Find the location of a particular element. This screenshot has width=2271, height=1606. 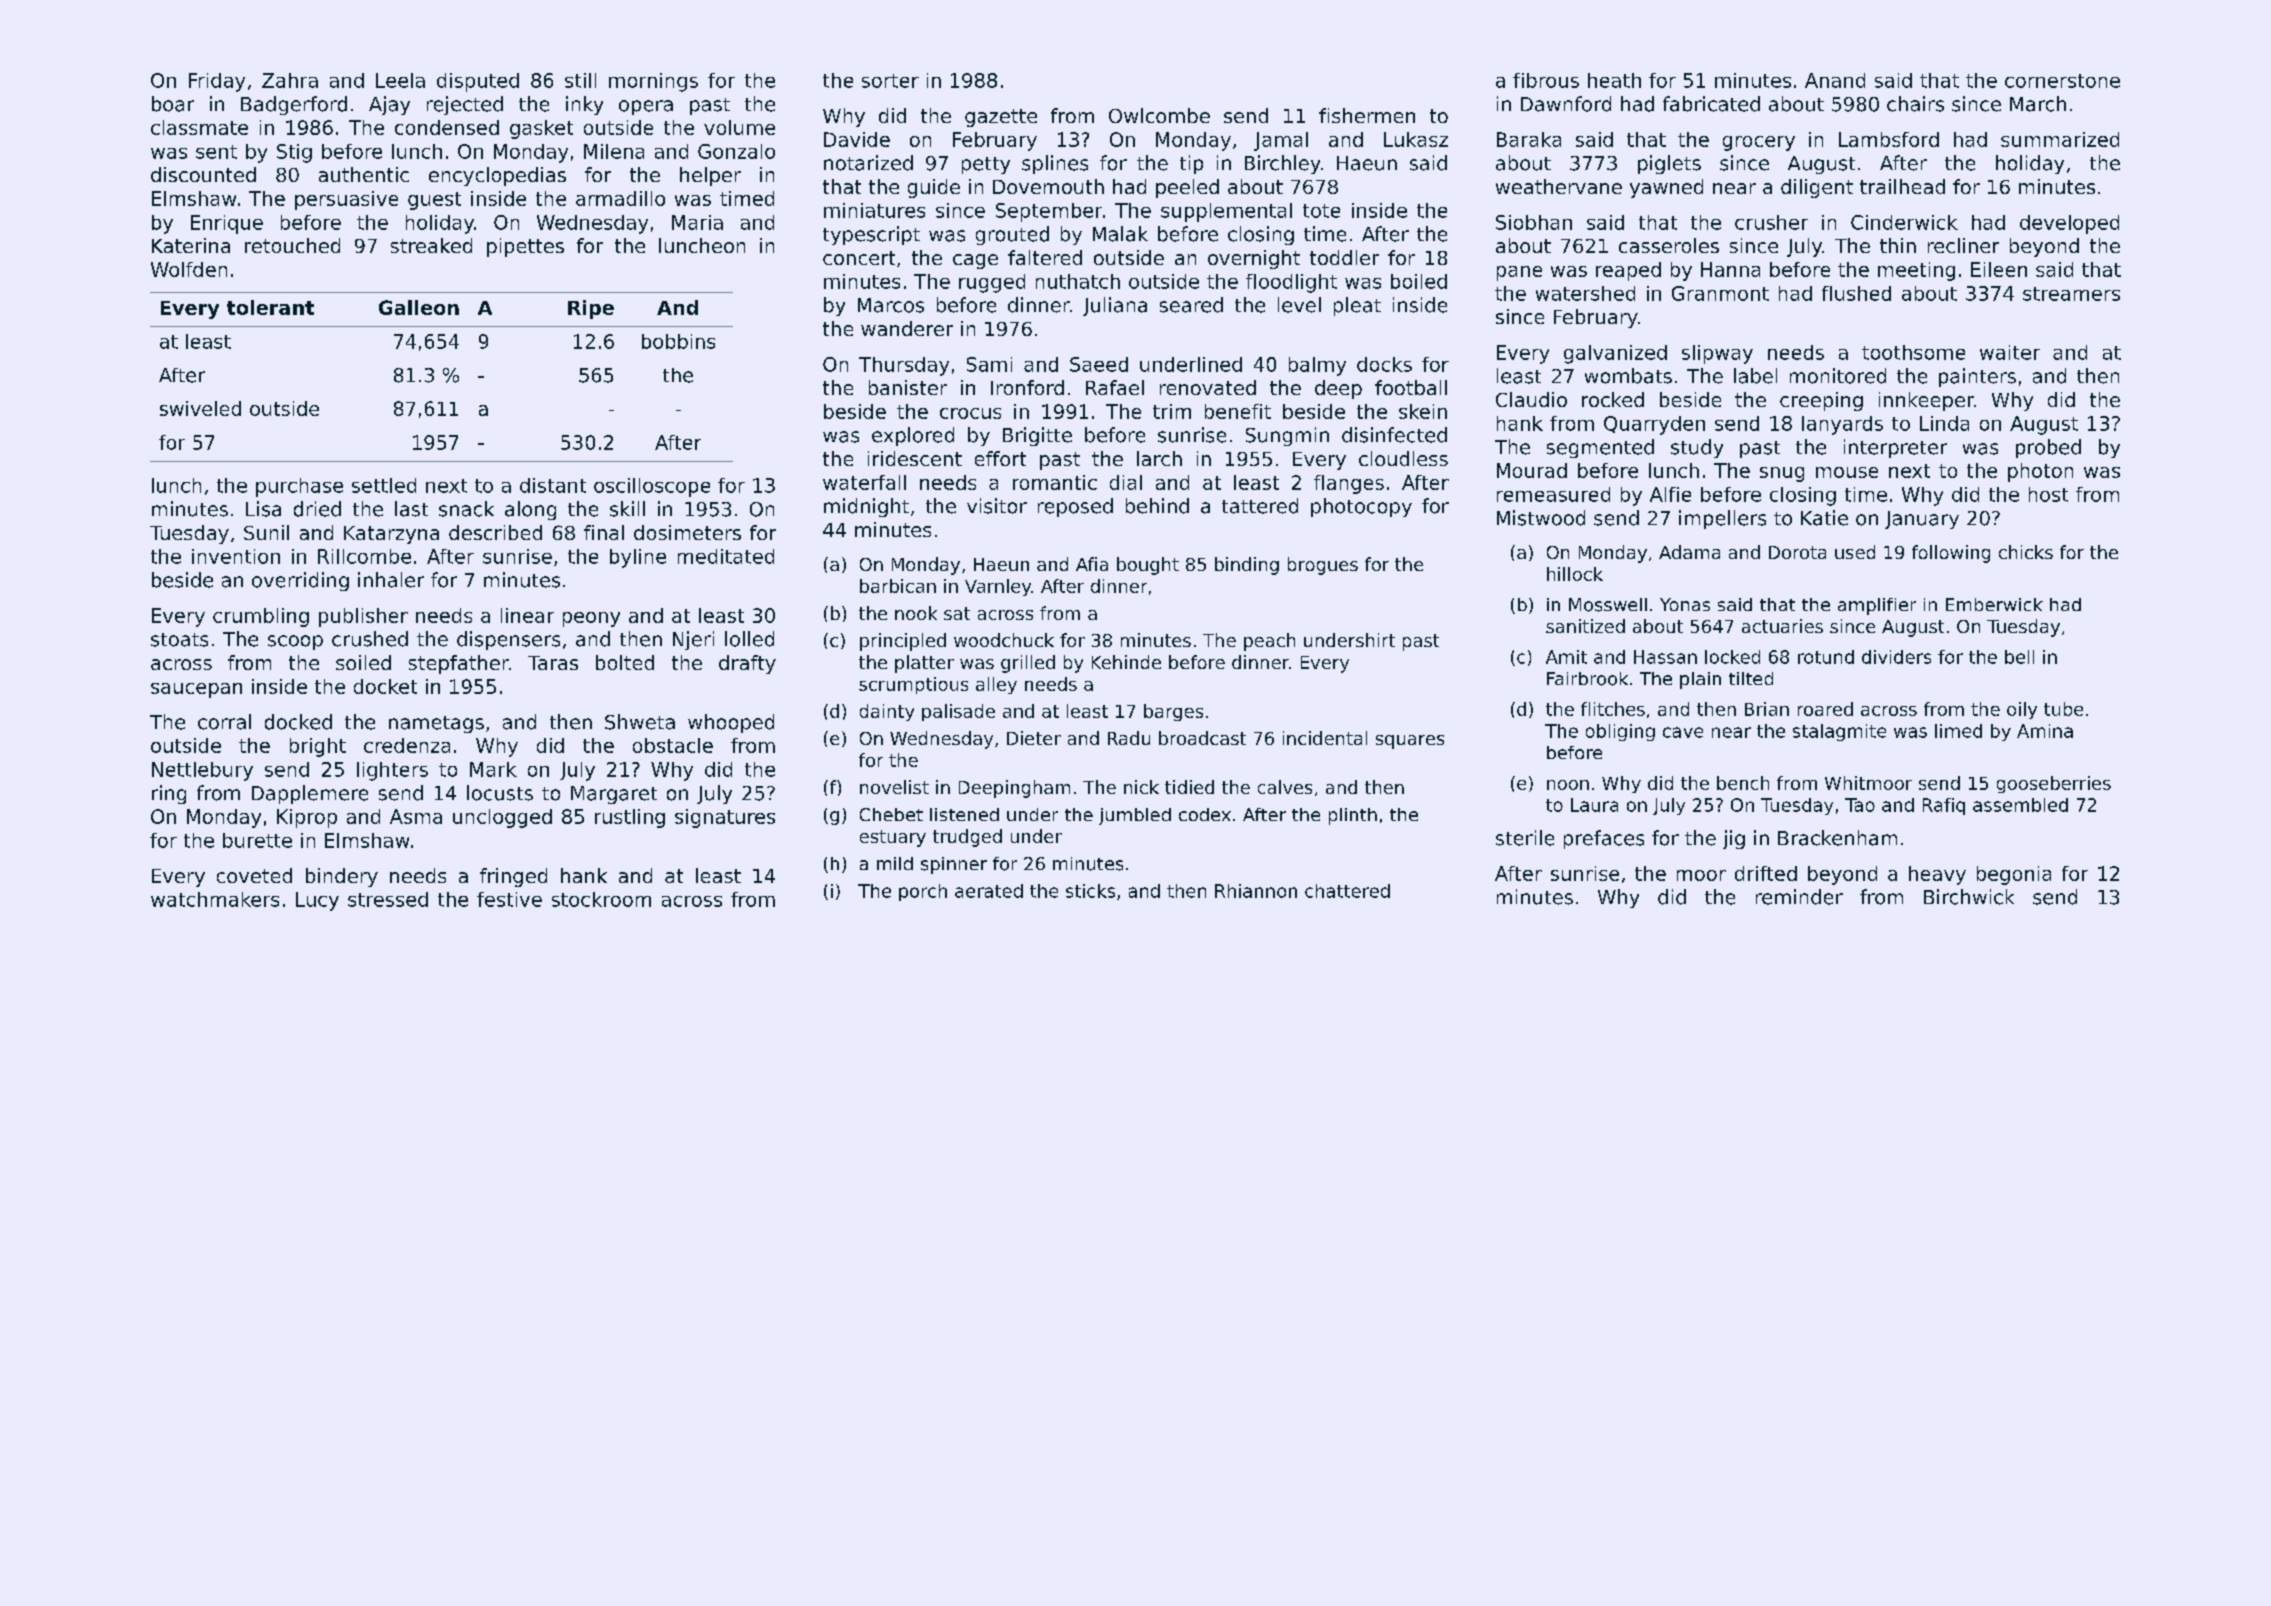

bell is located at coordinates (2019, 657).
